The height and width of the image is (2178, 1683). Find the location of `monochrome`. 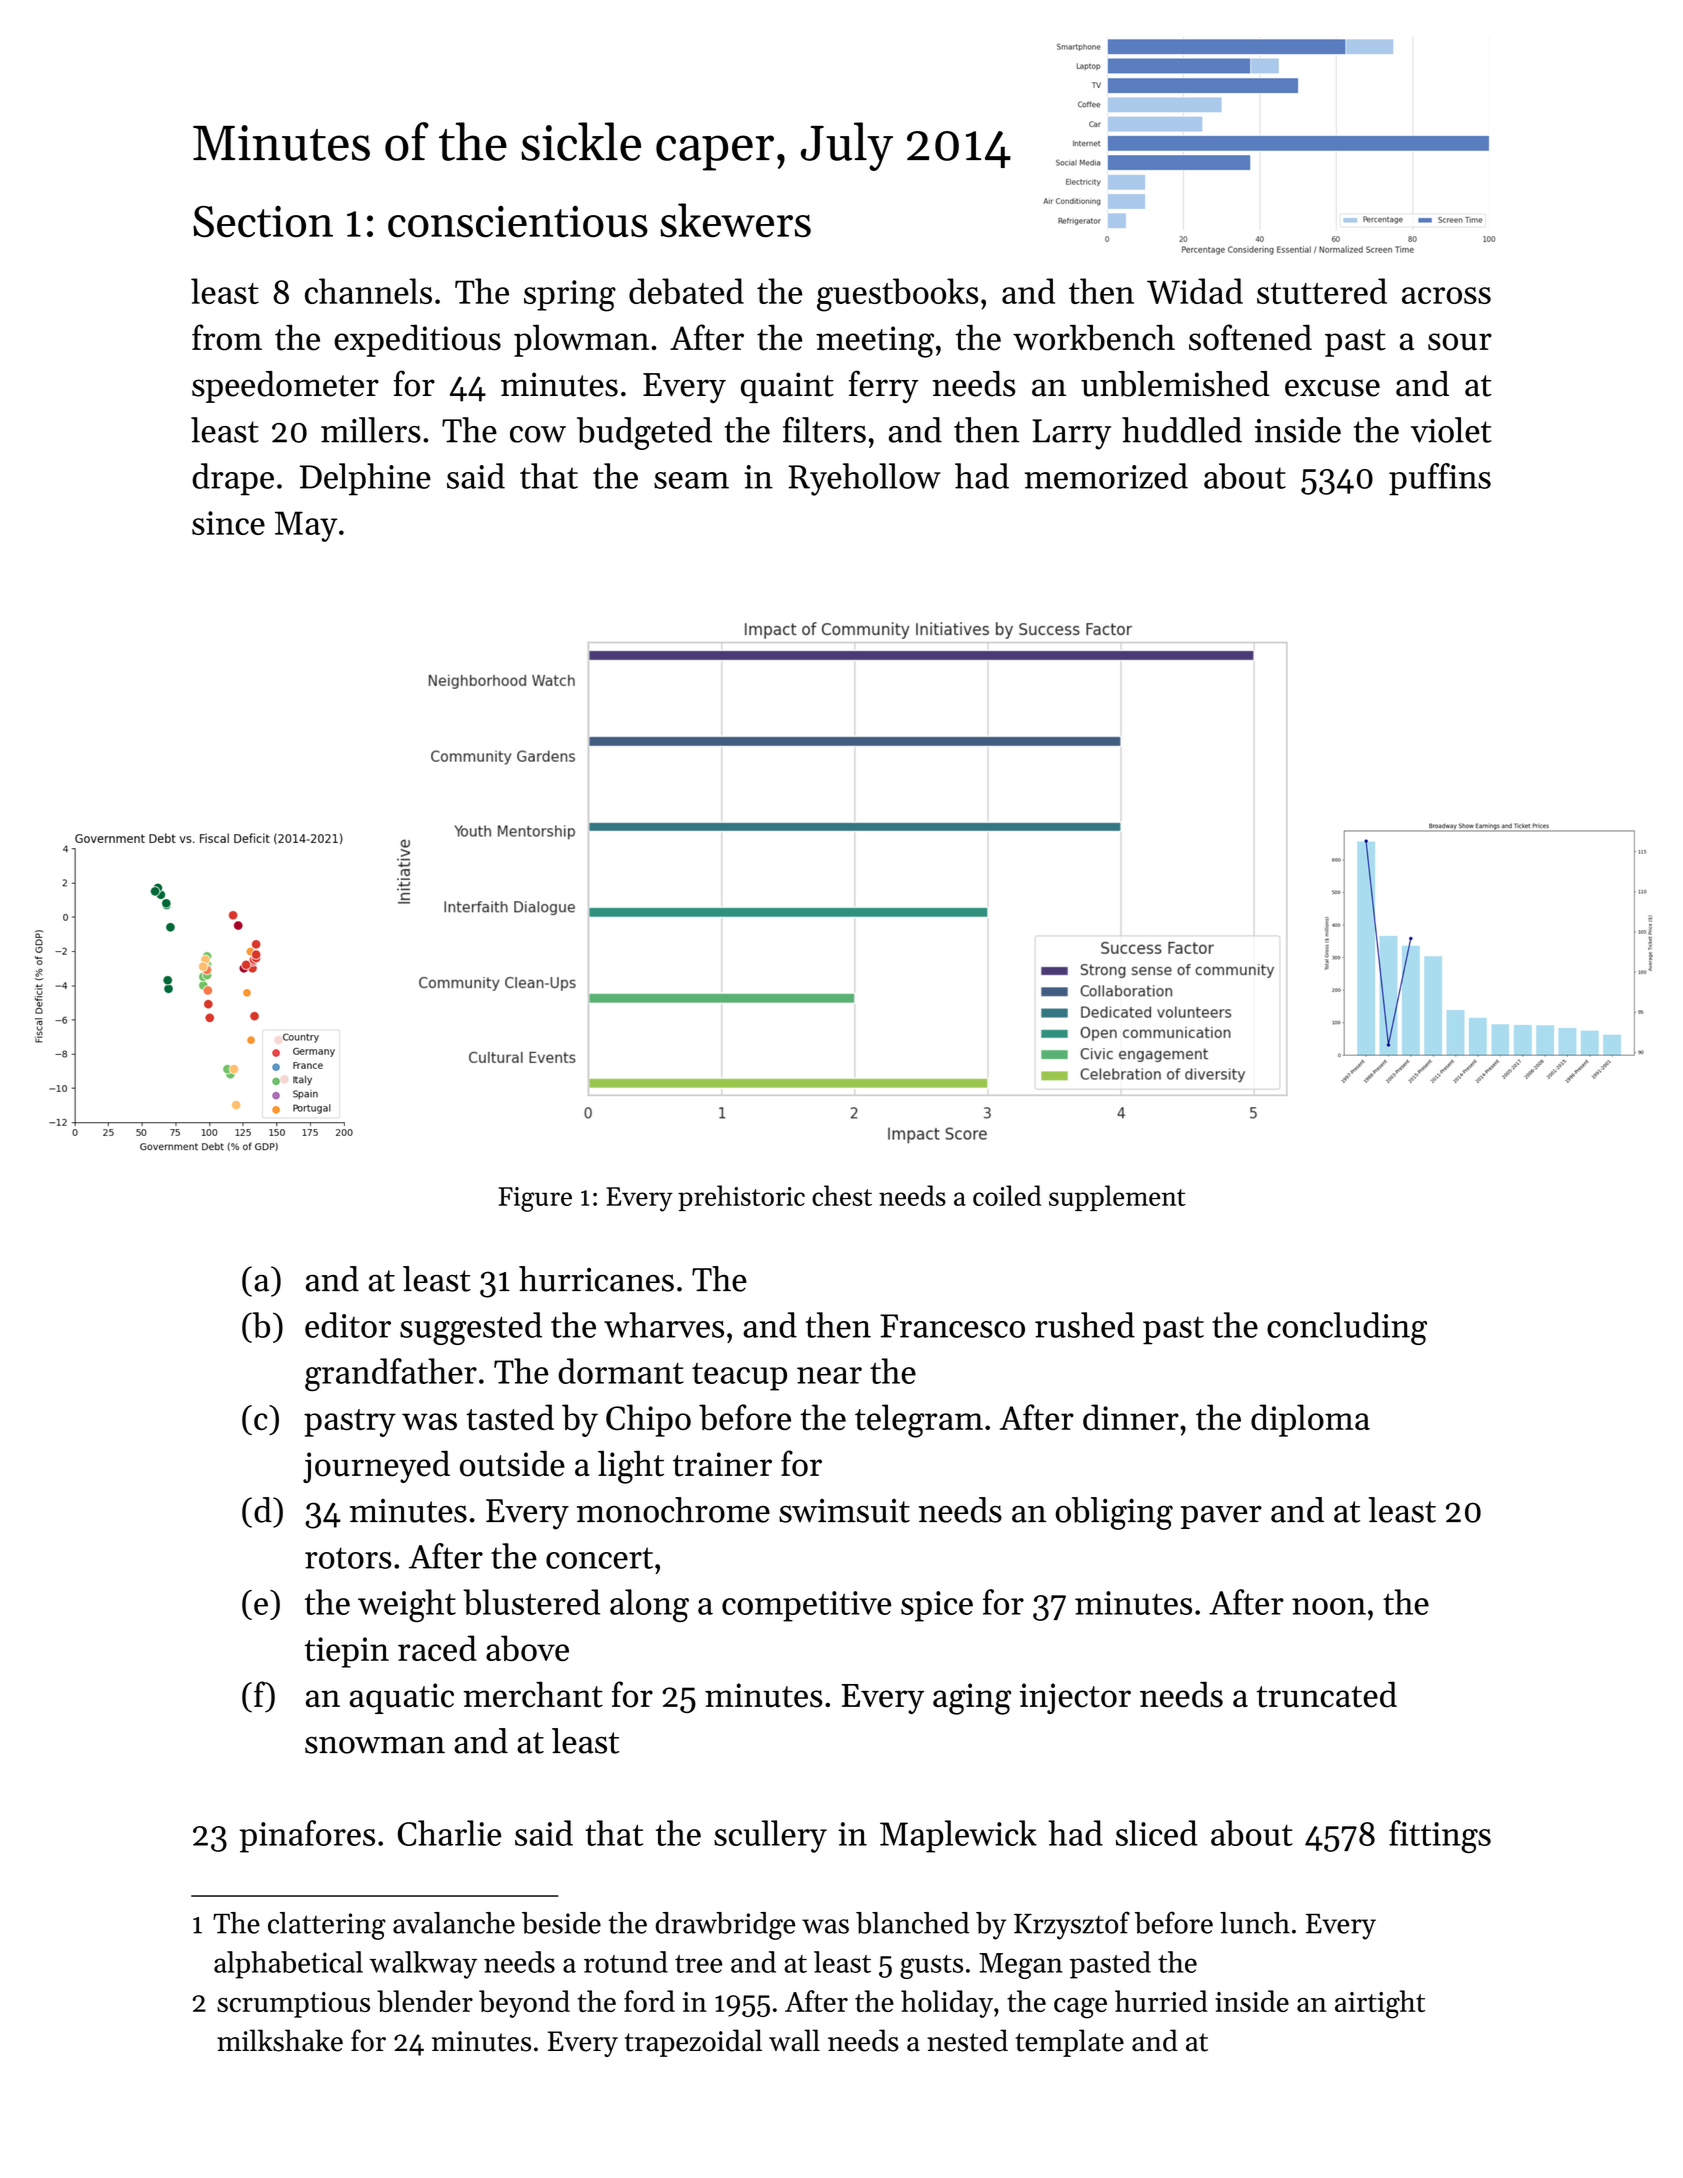

monochrome is located at coordinates (673, 1510).
